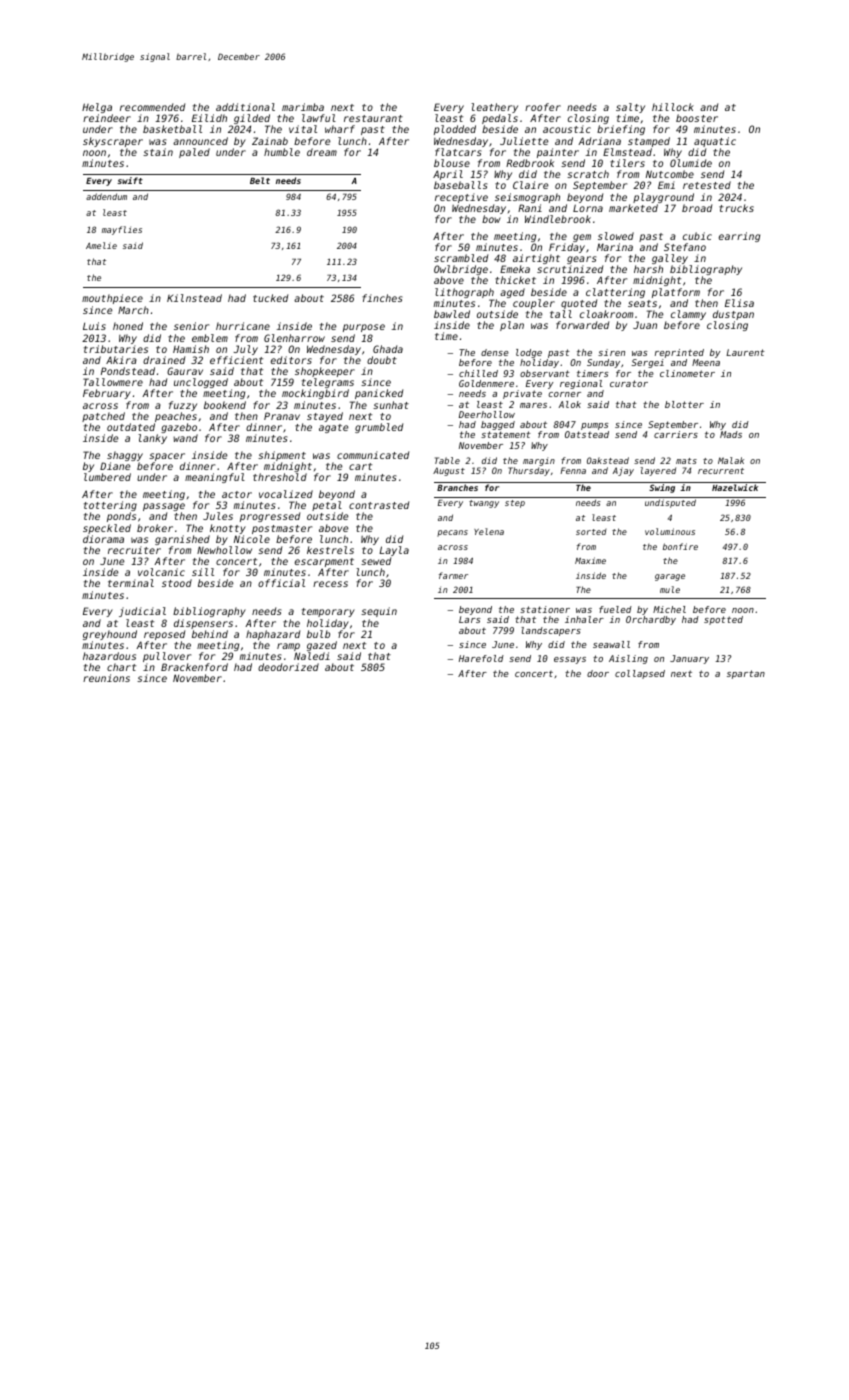 This image has width=849, height=1400. Describe the element at coordinates (122, 230) in the image. I see `mayflies` at that location.
